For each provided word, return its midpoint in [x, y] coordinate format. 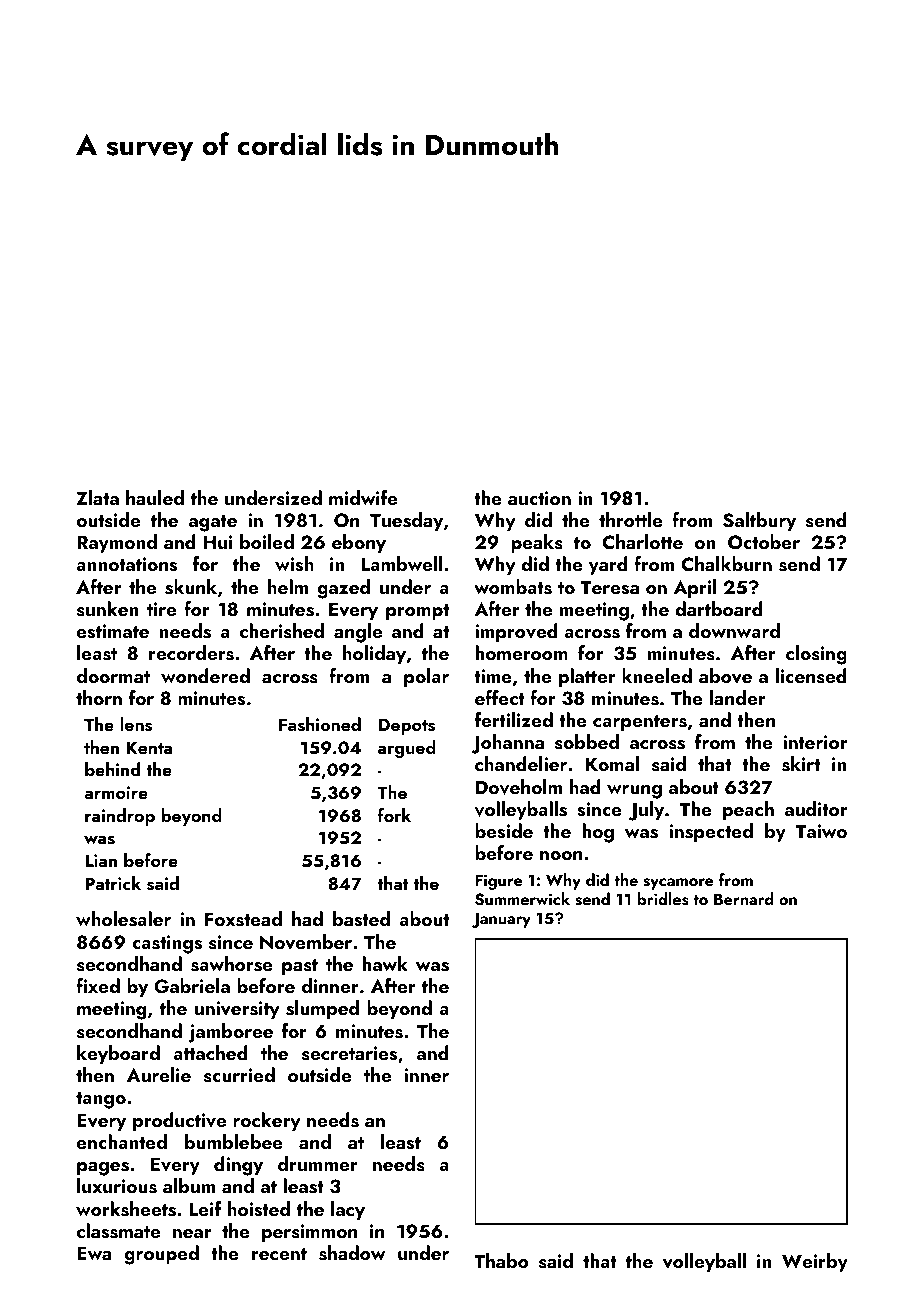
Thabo [501, 1260]
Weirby [815, 1262]
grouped [161, 1255]
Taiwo [821, 831]
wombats [513, 587]
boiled [267, 541]
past [300, 967]
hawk [385, 963]
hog [598, 833]
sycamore [678, 884]
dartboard [719, 608]
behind [112, 769]
